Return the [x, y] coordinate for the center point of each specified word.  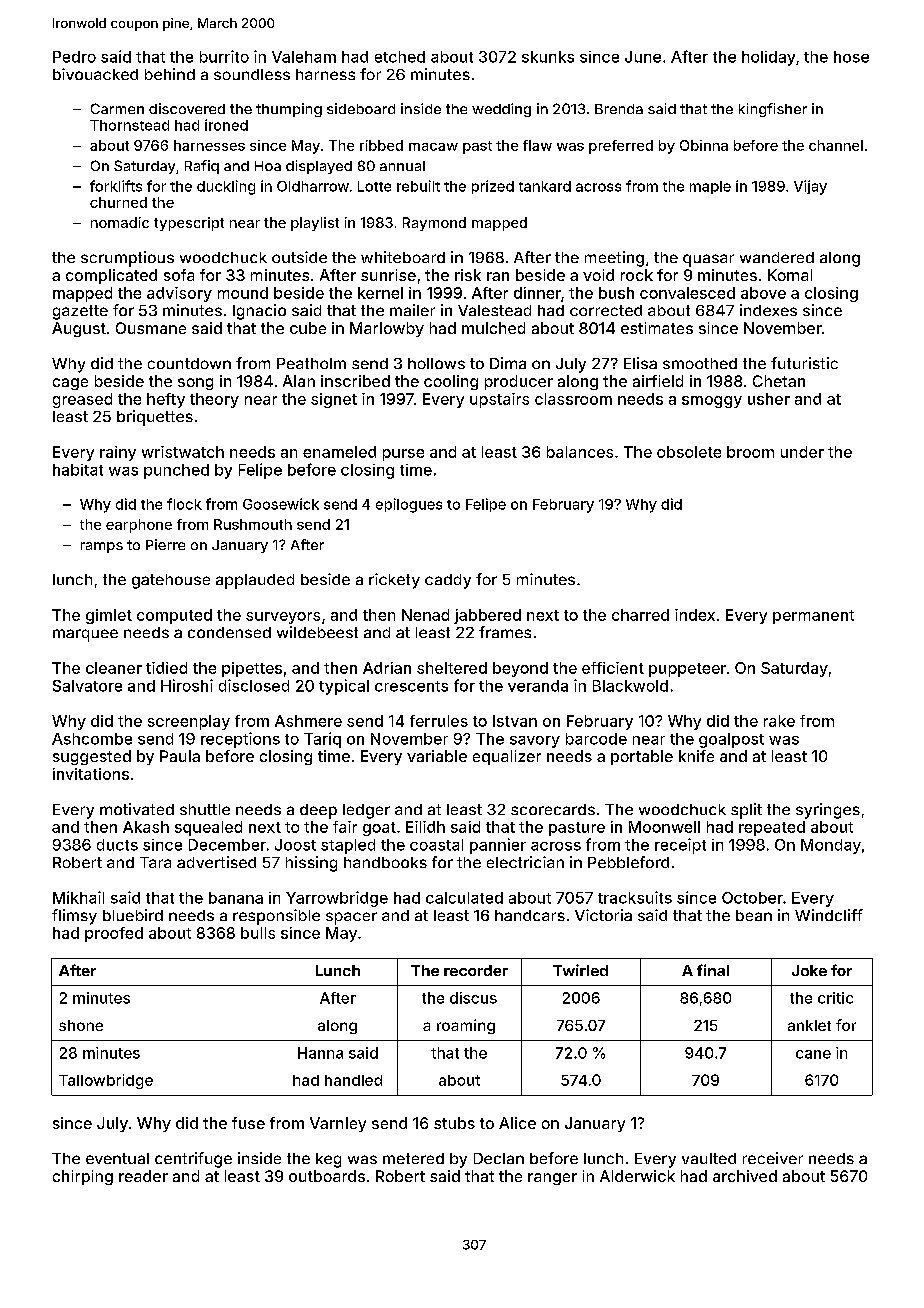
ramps [102, 547]
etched [400, 57]
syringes [828, 811]
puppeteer [687, 670]
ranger [552, 1179]
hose [851, 57]
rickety [394, 581]
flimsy [74, 917]
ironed [226, 125]
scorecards [553, 809]
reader [143, 1176]
